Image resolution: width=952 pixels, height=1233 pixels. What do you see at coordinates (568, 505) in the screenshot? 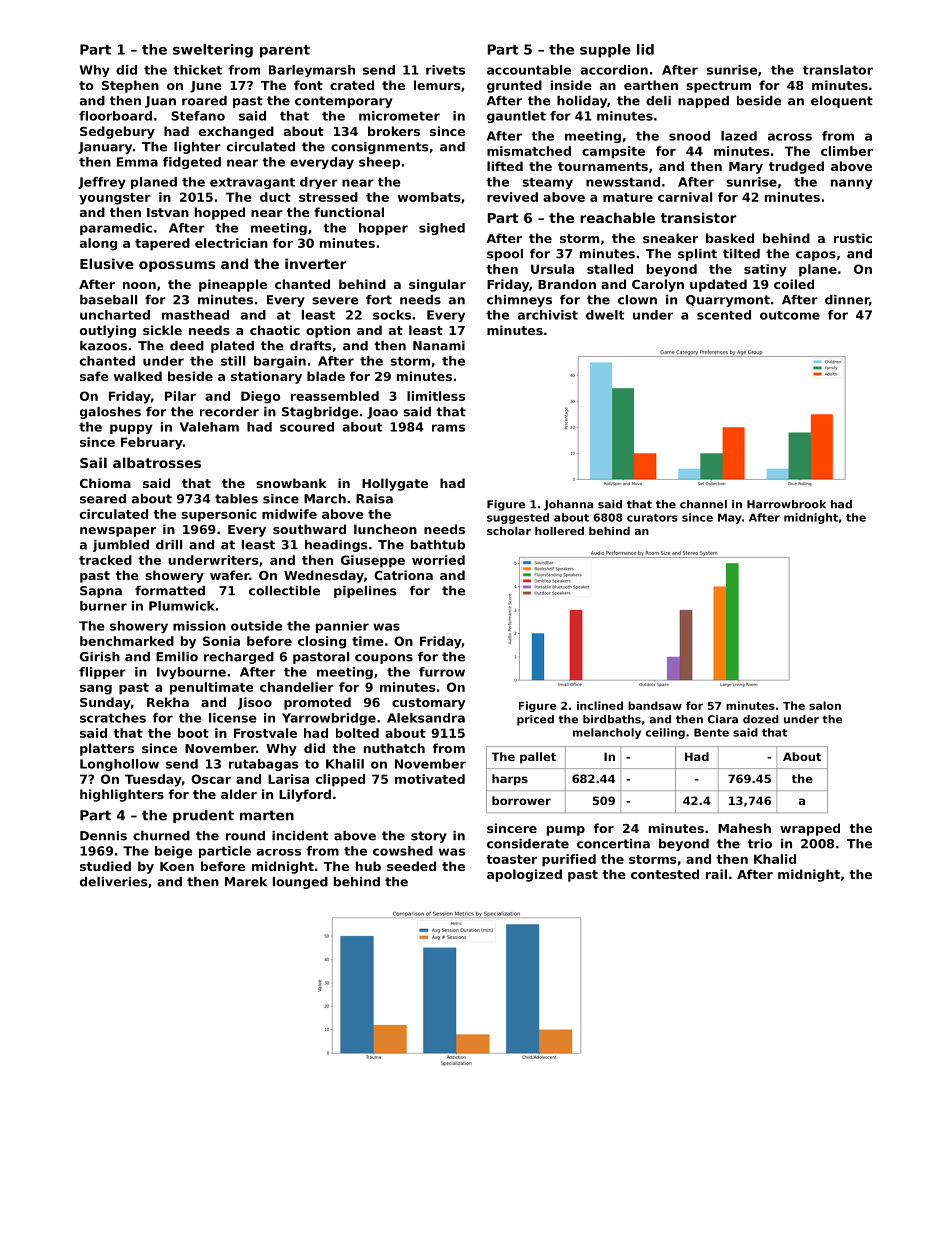
I see `Johanna` at bounding box center [568, 505].
